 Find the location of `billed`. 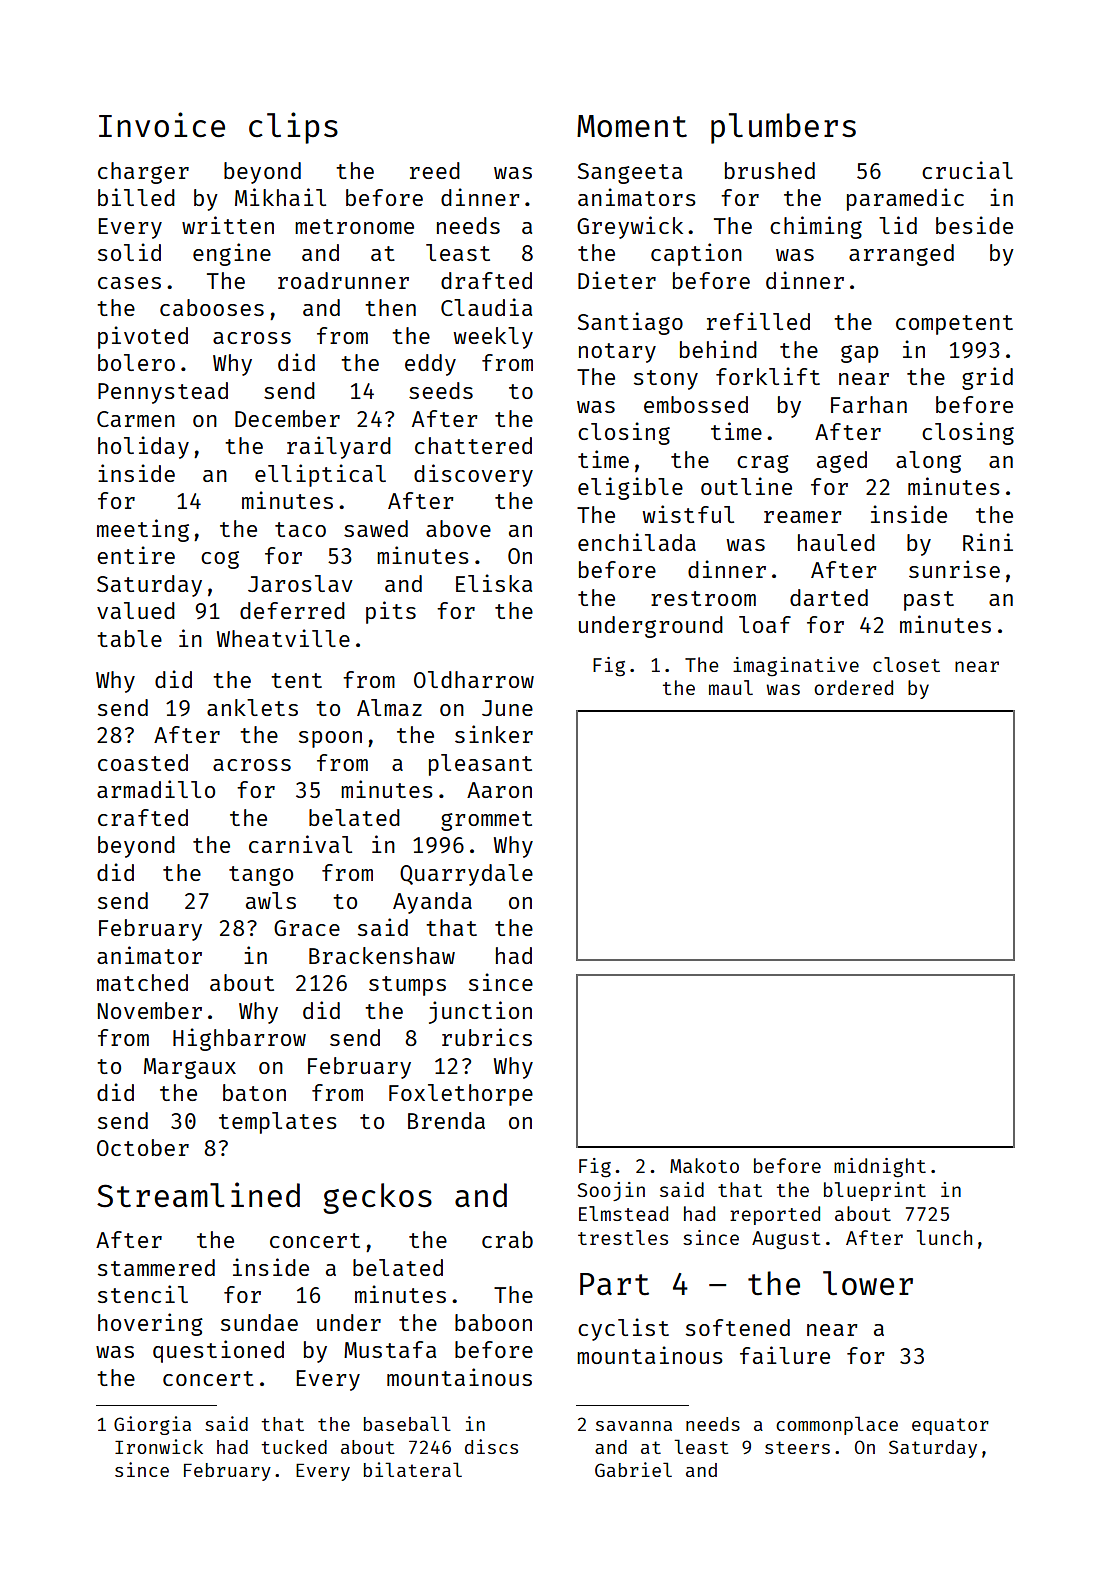

billed is located at coordinates (136, 197).
